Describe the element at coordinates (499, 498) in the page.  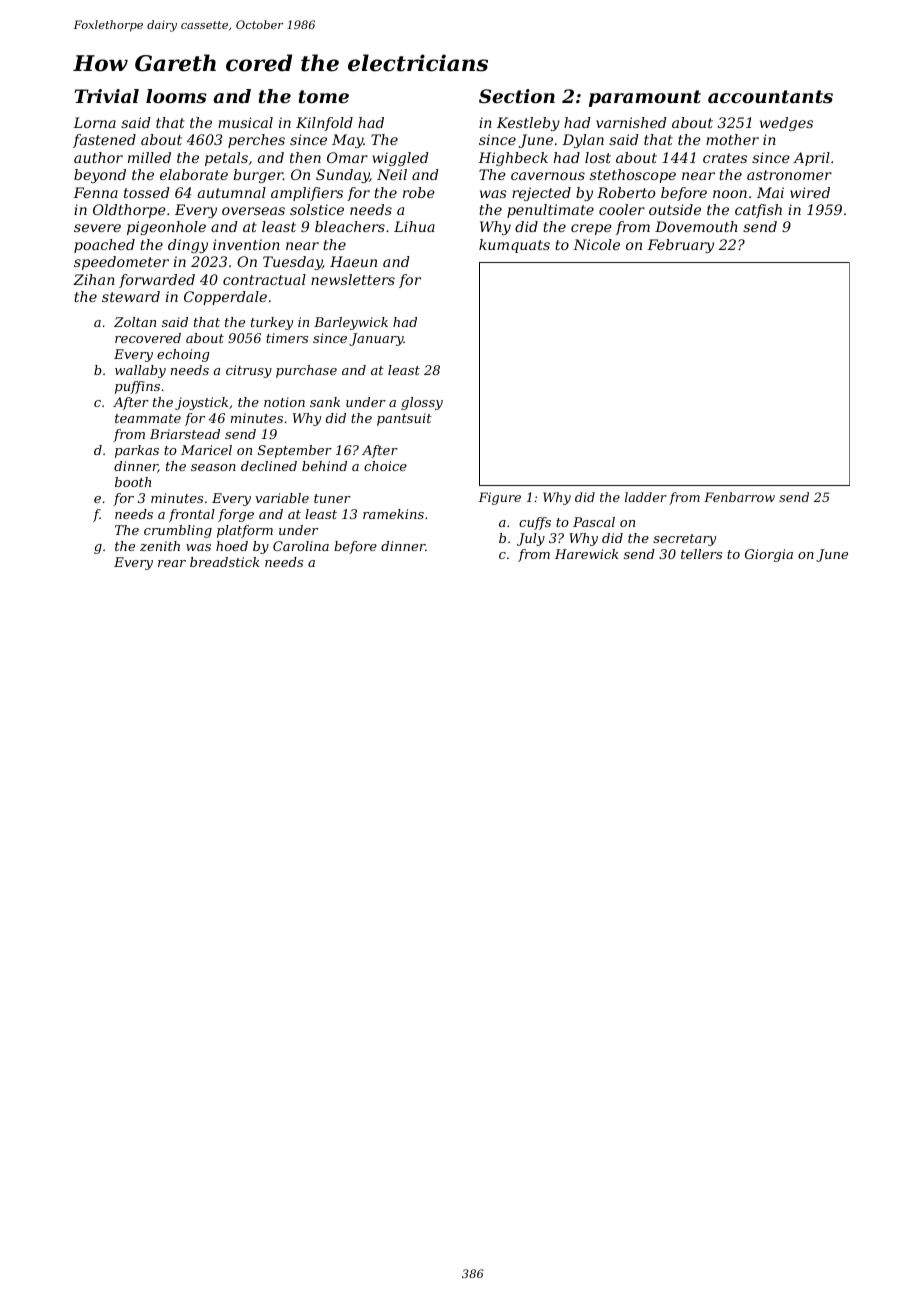
I see `Figure` at that location.
